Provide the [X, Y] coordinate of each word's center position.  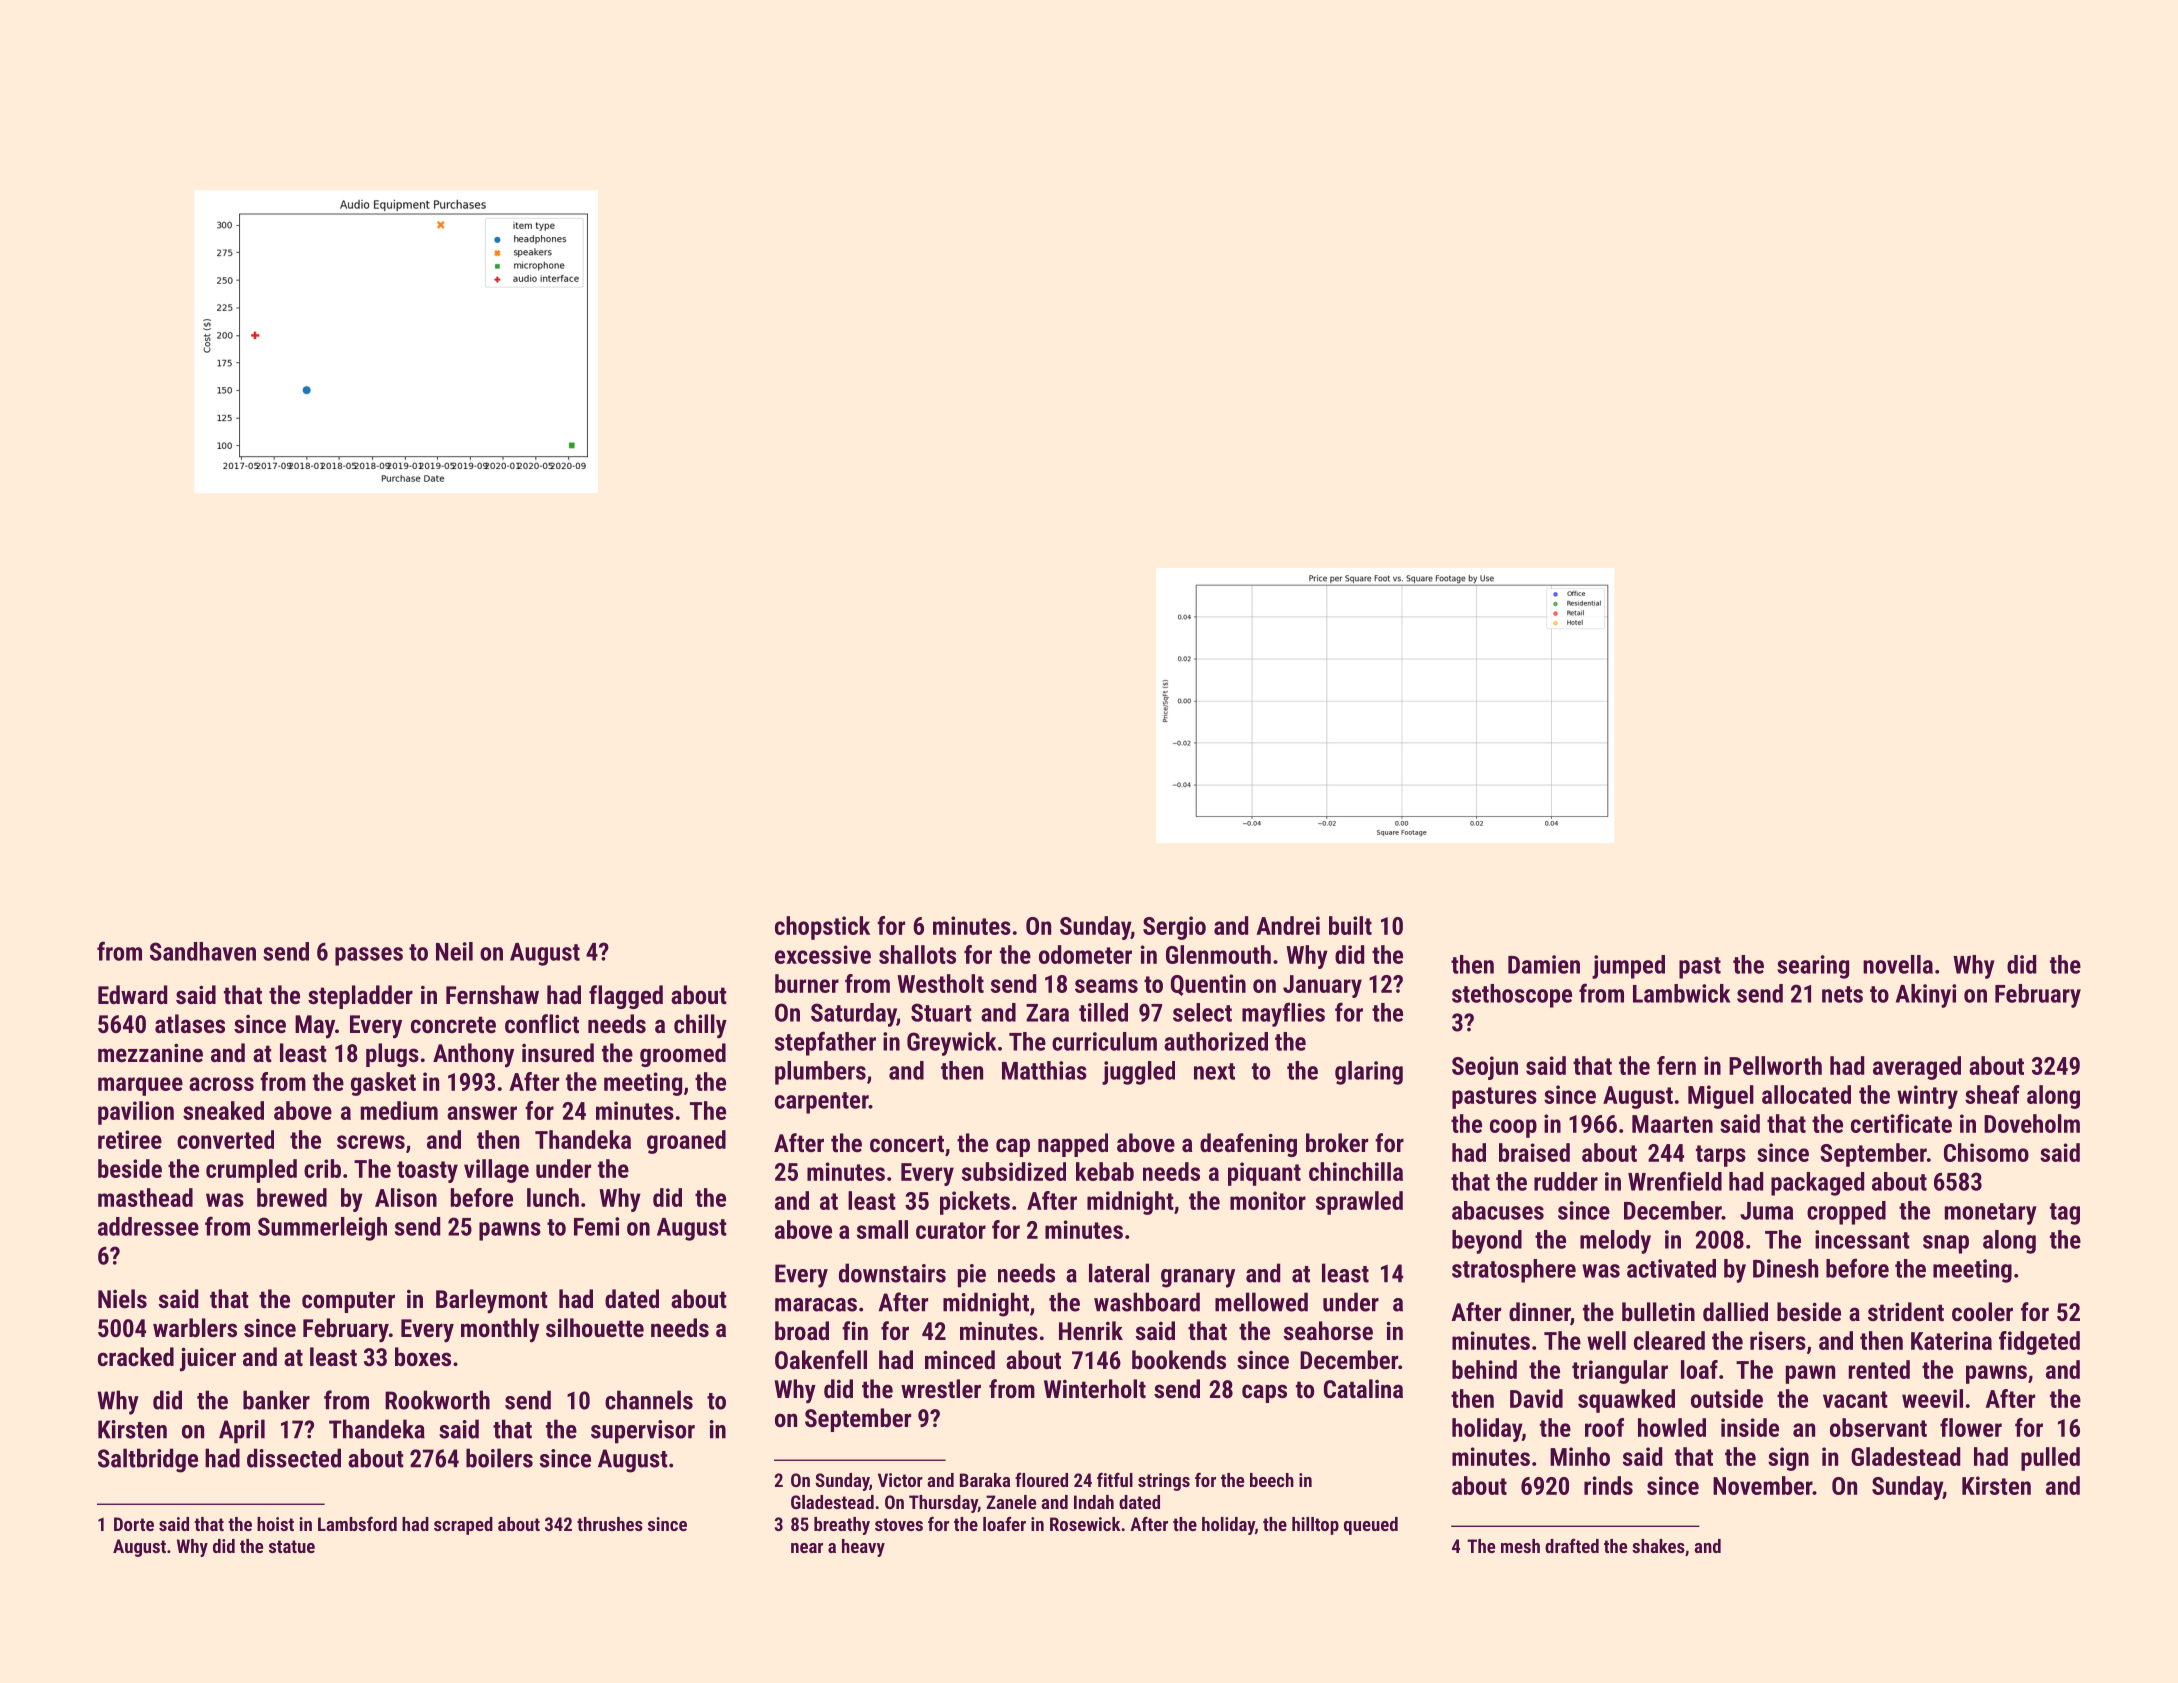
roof [1604, 1427]
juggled [1138, 1073]
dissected [294, 1458]
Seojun [1485, 1068]
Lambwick [1681, 993]
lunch [553, 1197]
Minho [1580, 1456]
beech [1272, 1480]
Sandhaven [203, 951]
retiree [130, 1139]
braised [1534, 1152]
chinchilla [1356, 1171]
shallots [917, 954]
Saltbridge [148, 1460]
